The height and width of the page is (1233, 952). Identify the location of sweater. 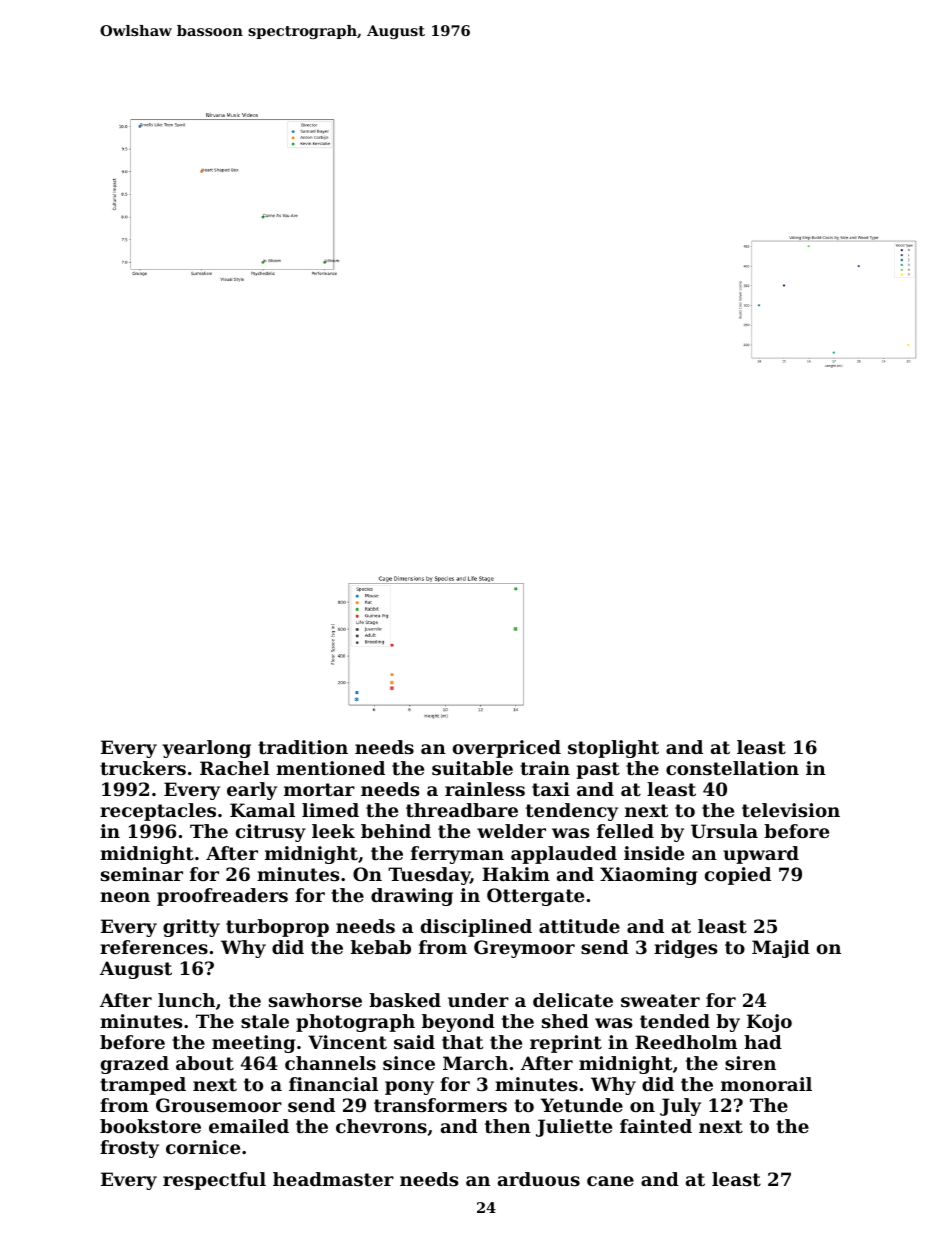
(660, 1000).
